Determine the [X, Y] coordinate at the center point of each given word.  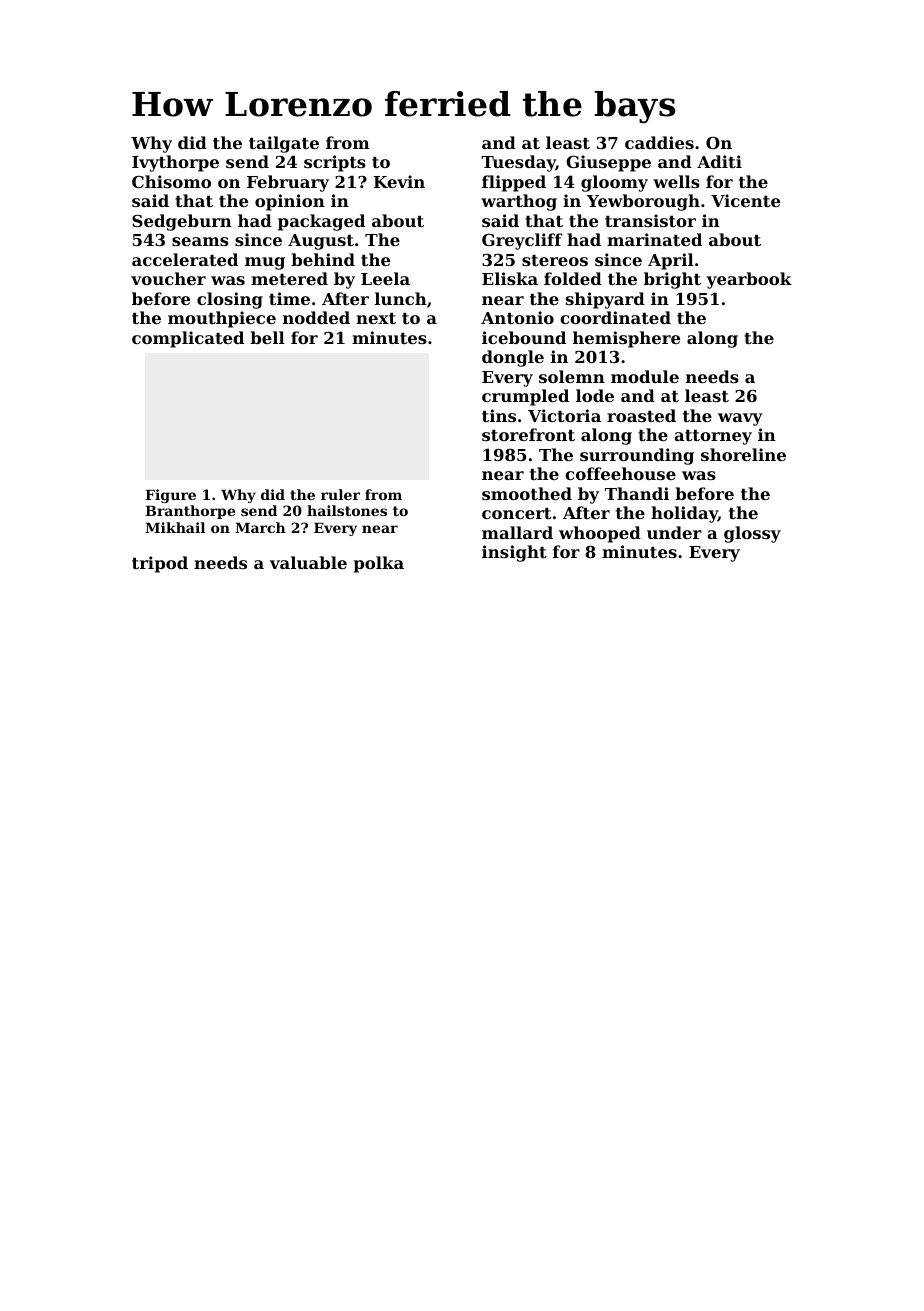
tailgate [284, 144]
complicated [188, 339]
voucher [168, 278]
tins [499, 415]
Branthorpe [190, 512]
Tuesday [518, 163]
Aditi [719, 161]
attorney [713, 437]
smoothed [527, 493]
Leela [385, 278]
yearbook [749, 280]
